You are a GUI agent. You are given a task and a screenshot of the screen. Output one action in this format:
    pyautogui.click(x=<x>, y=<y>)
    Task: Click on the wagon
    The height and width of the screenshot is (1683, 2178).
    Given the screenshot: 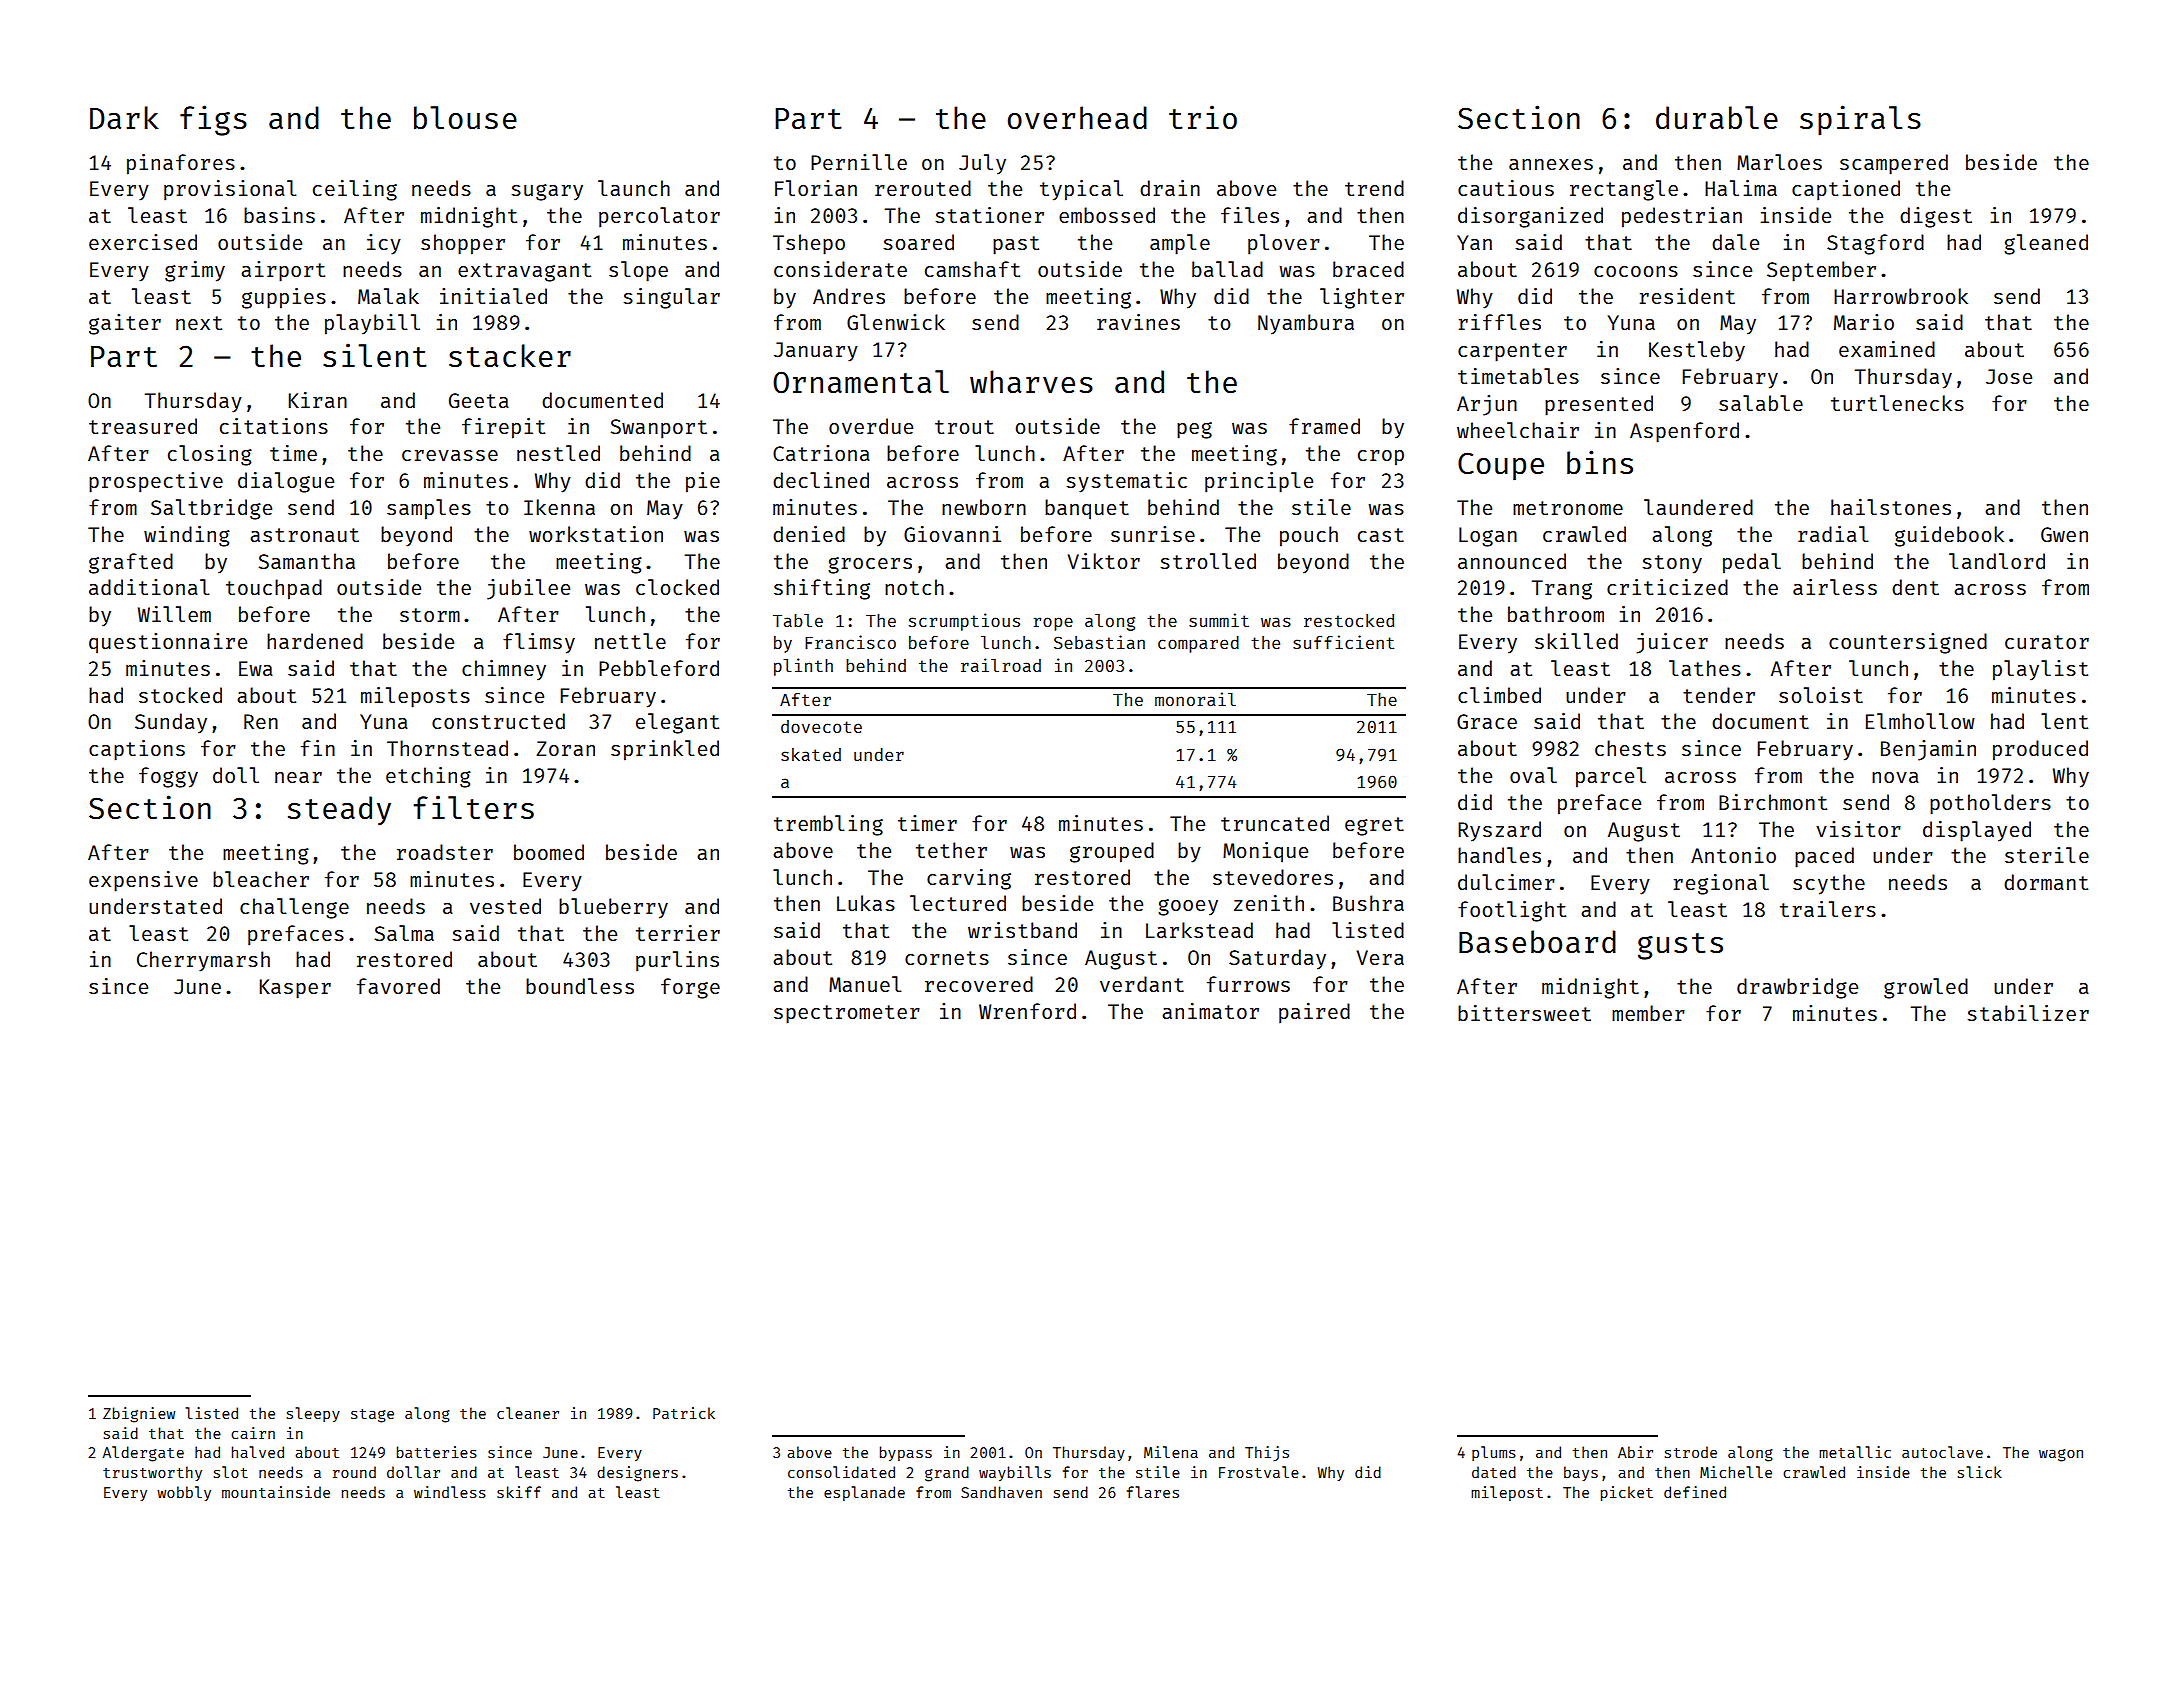 What is the action you would take?
    pyautogui.click(x=2061, y=1455)
